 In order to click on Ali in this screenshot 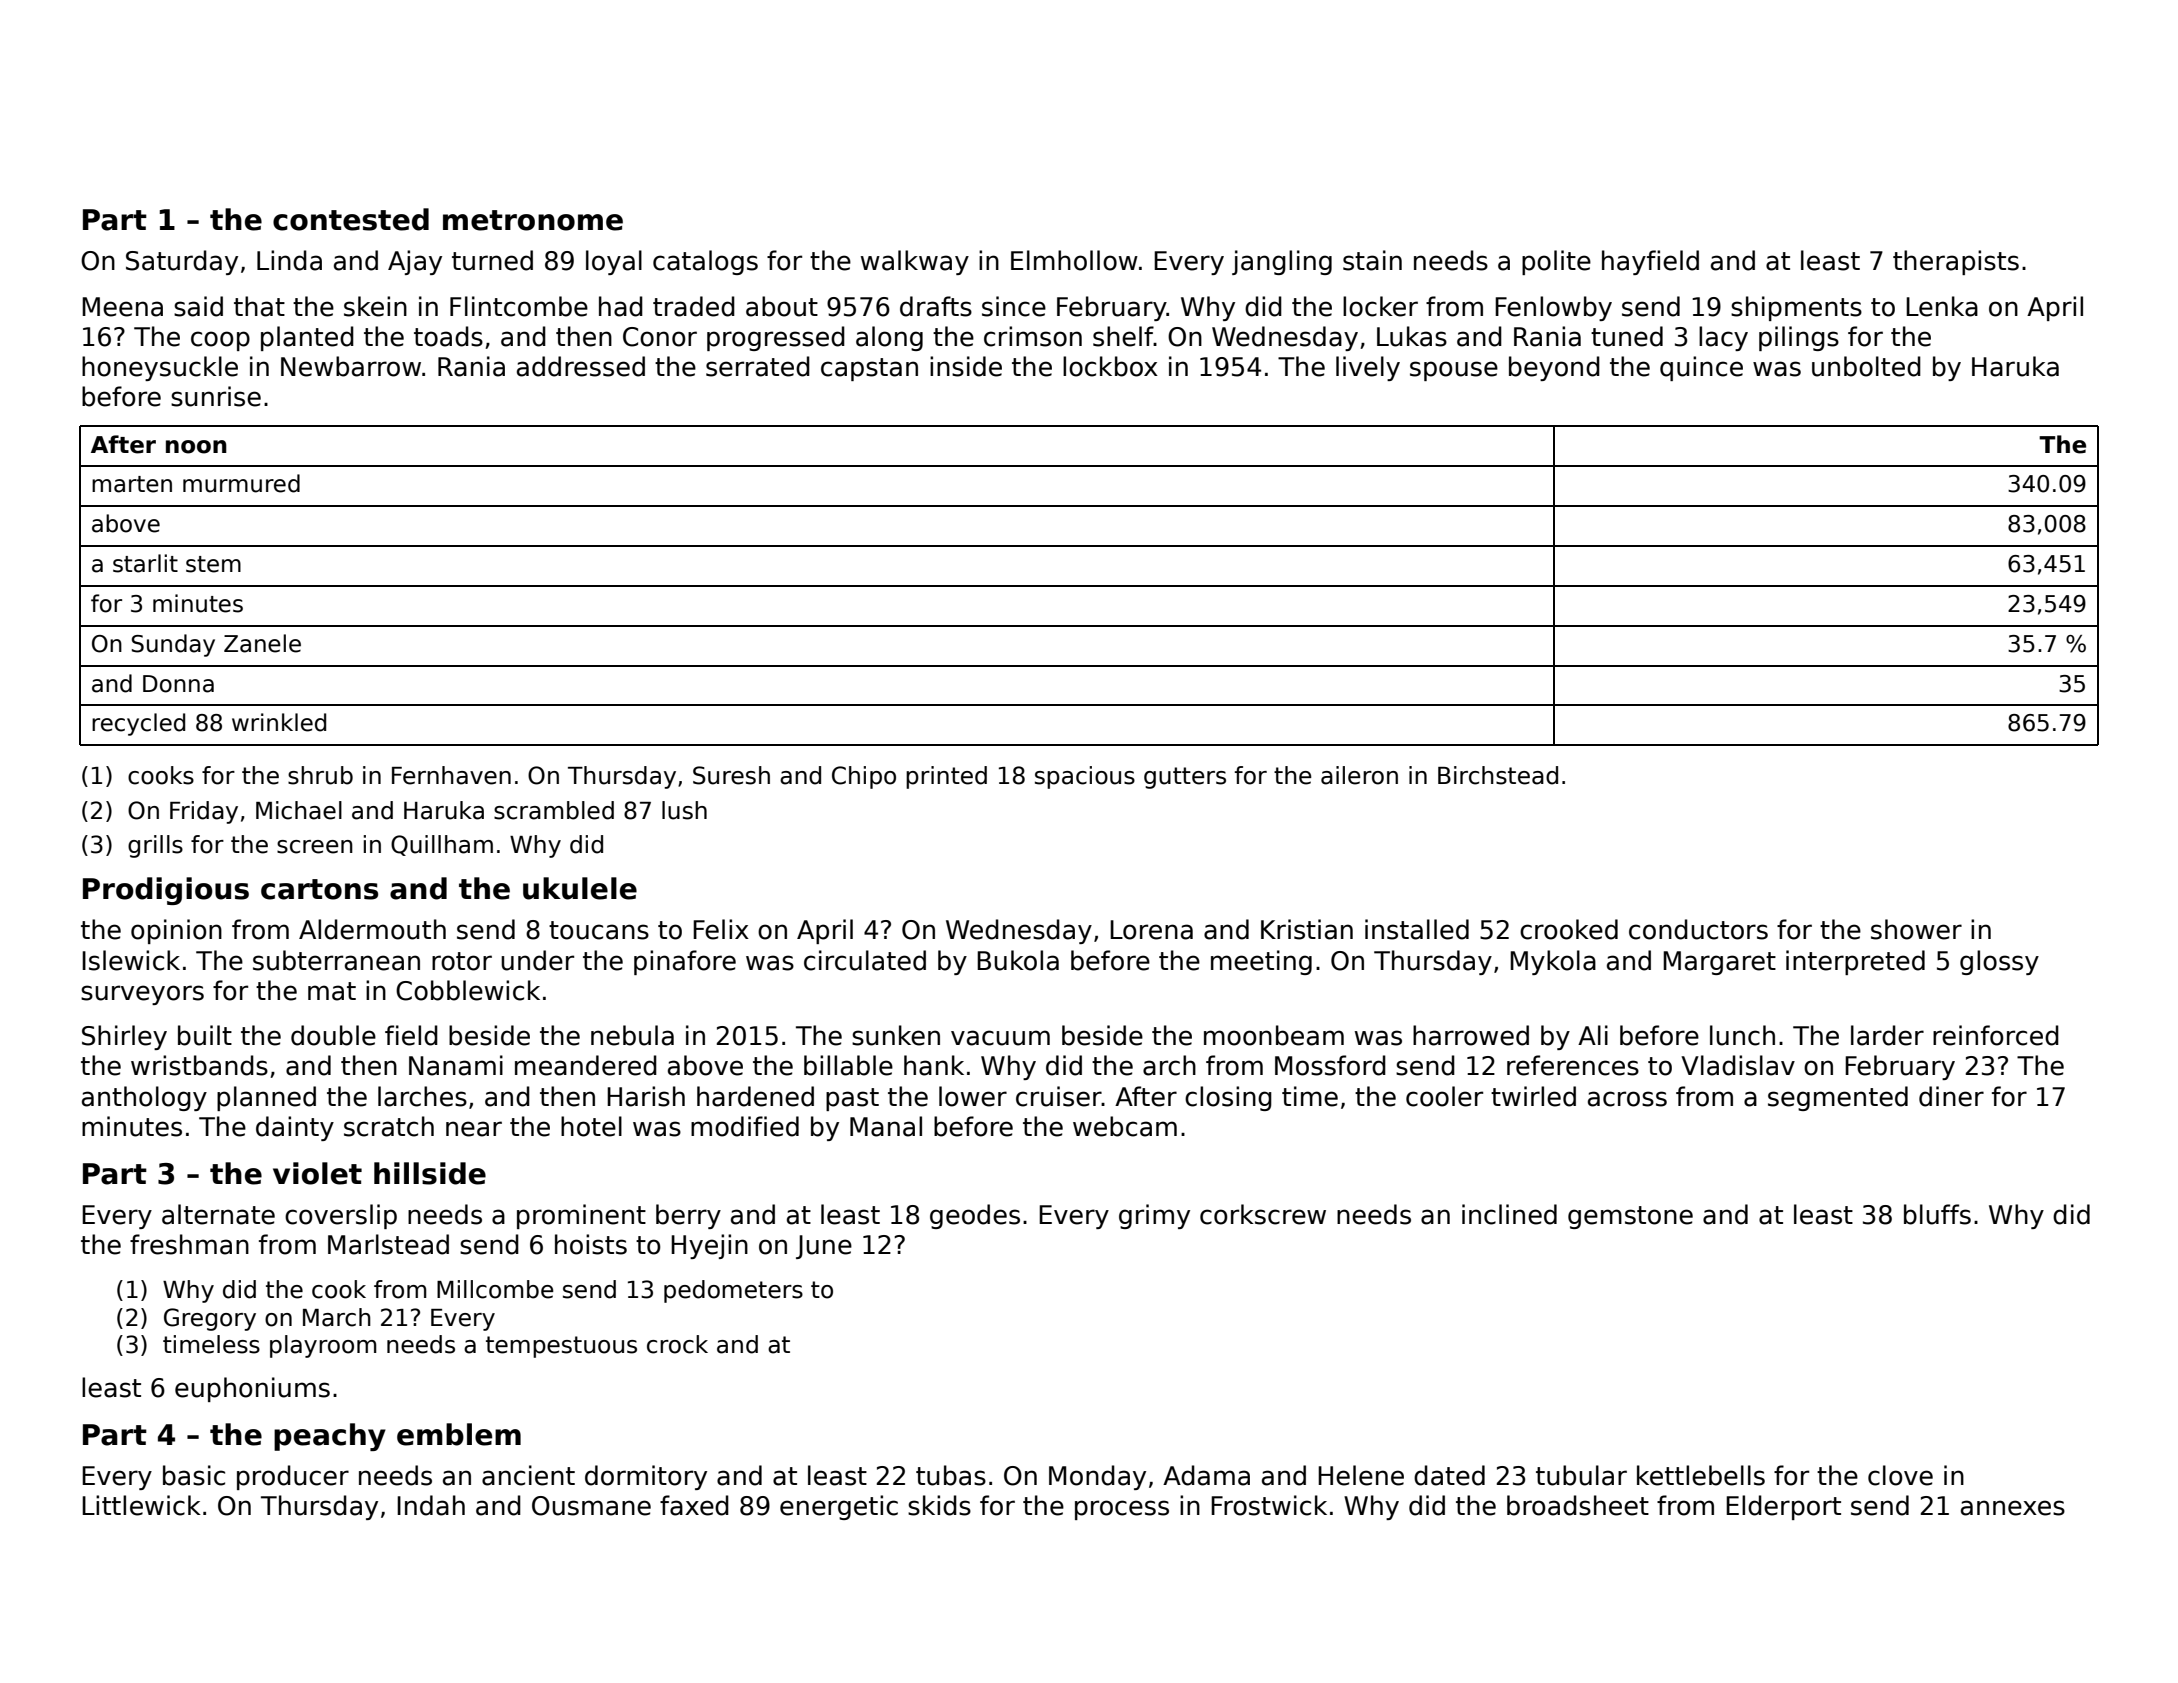, I will do `click(1593, 1035)`.
